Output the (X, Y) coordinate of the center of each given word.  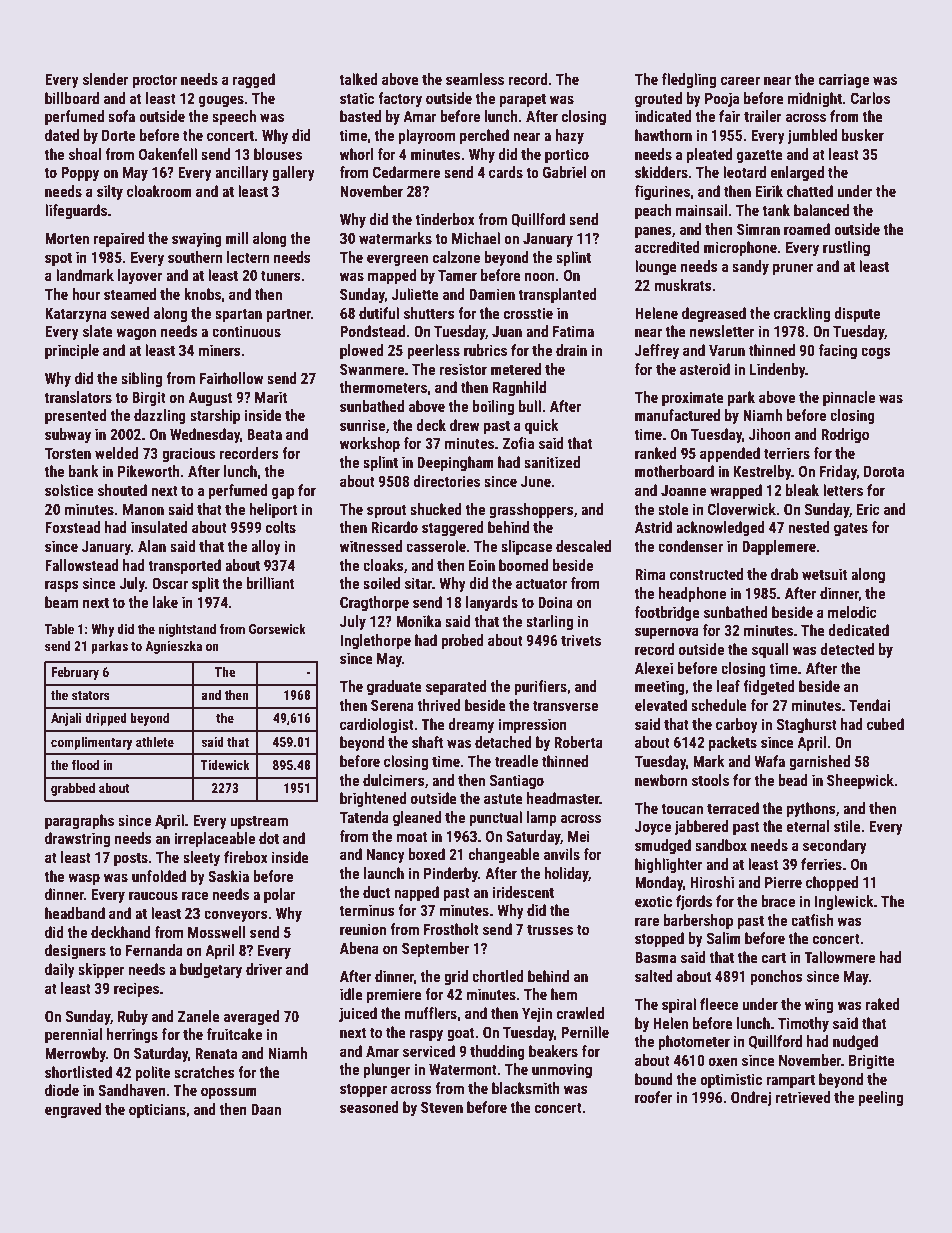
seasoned (369, 1107)
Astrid (653, 527)
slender (106, 79)
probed (462, 641)
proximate (693, 398)
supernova (667, 633)
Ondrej (751, 1098)
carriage (844, 80)
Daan (266, 1109)
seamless (475, 79)
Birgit (149, 398)
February (75, 673)
